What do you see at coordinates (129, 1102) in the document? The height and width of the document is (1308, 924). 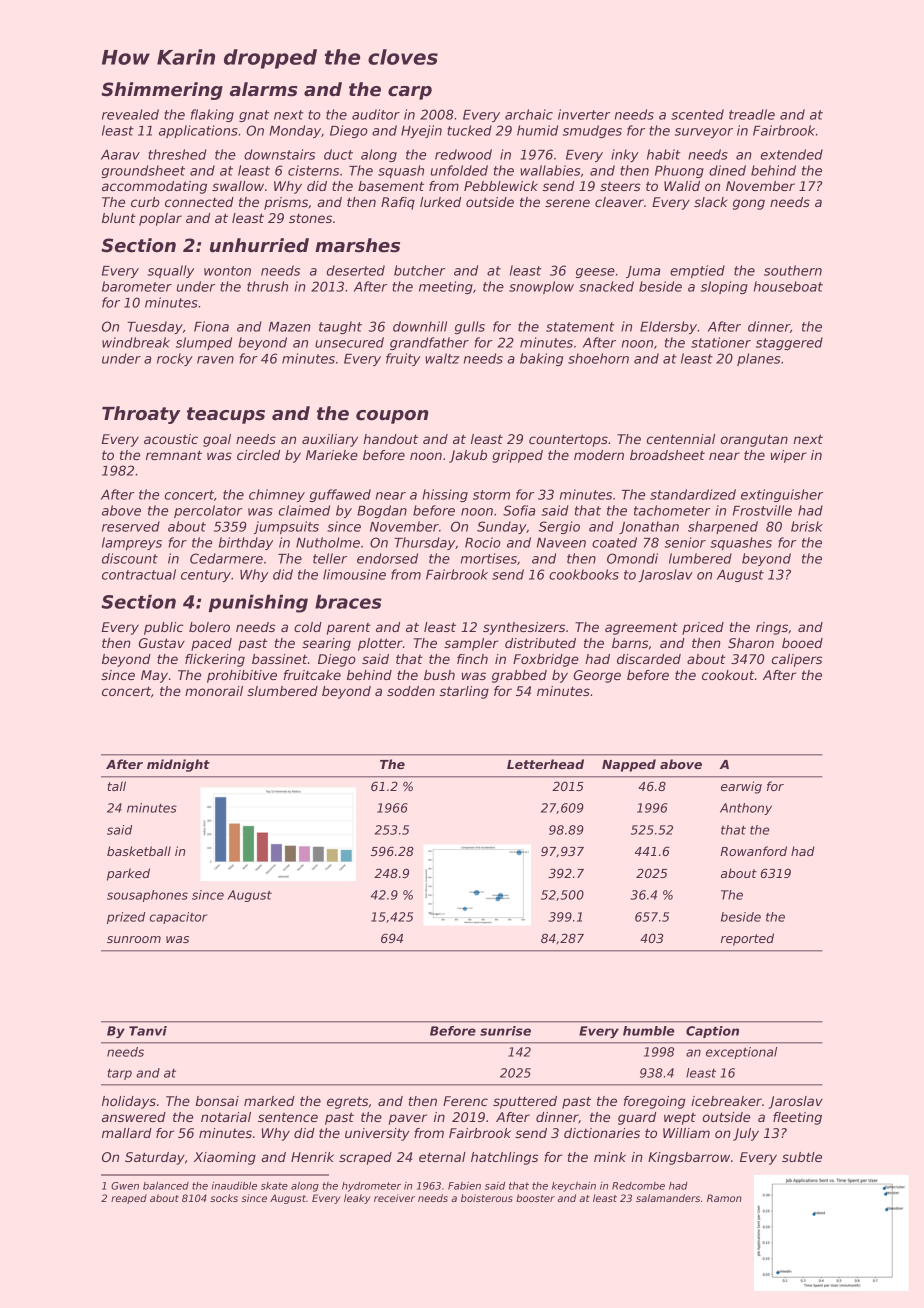 I see `holidays` at bounding box center [129, 1102].
